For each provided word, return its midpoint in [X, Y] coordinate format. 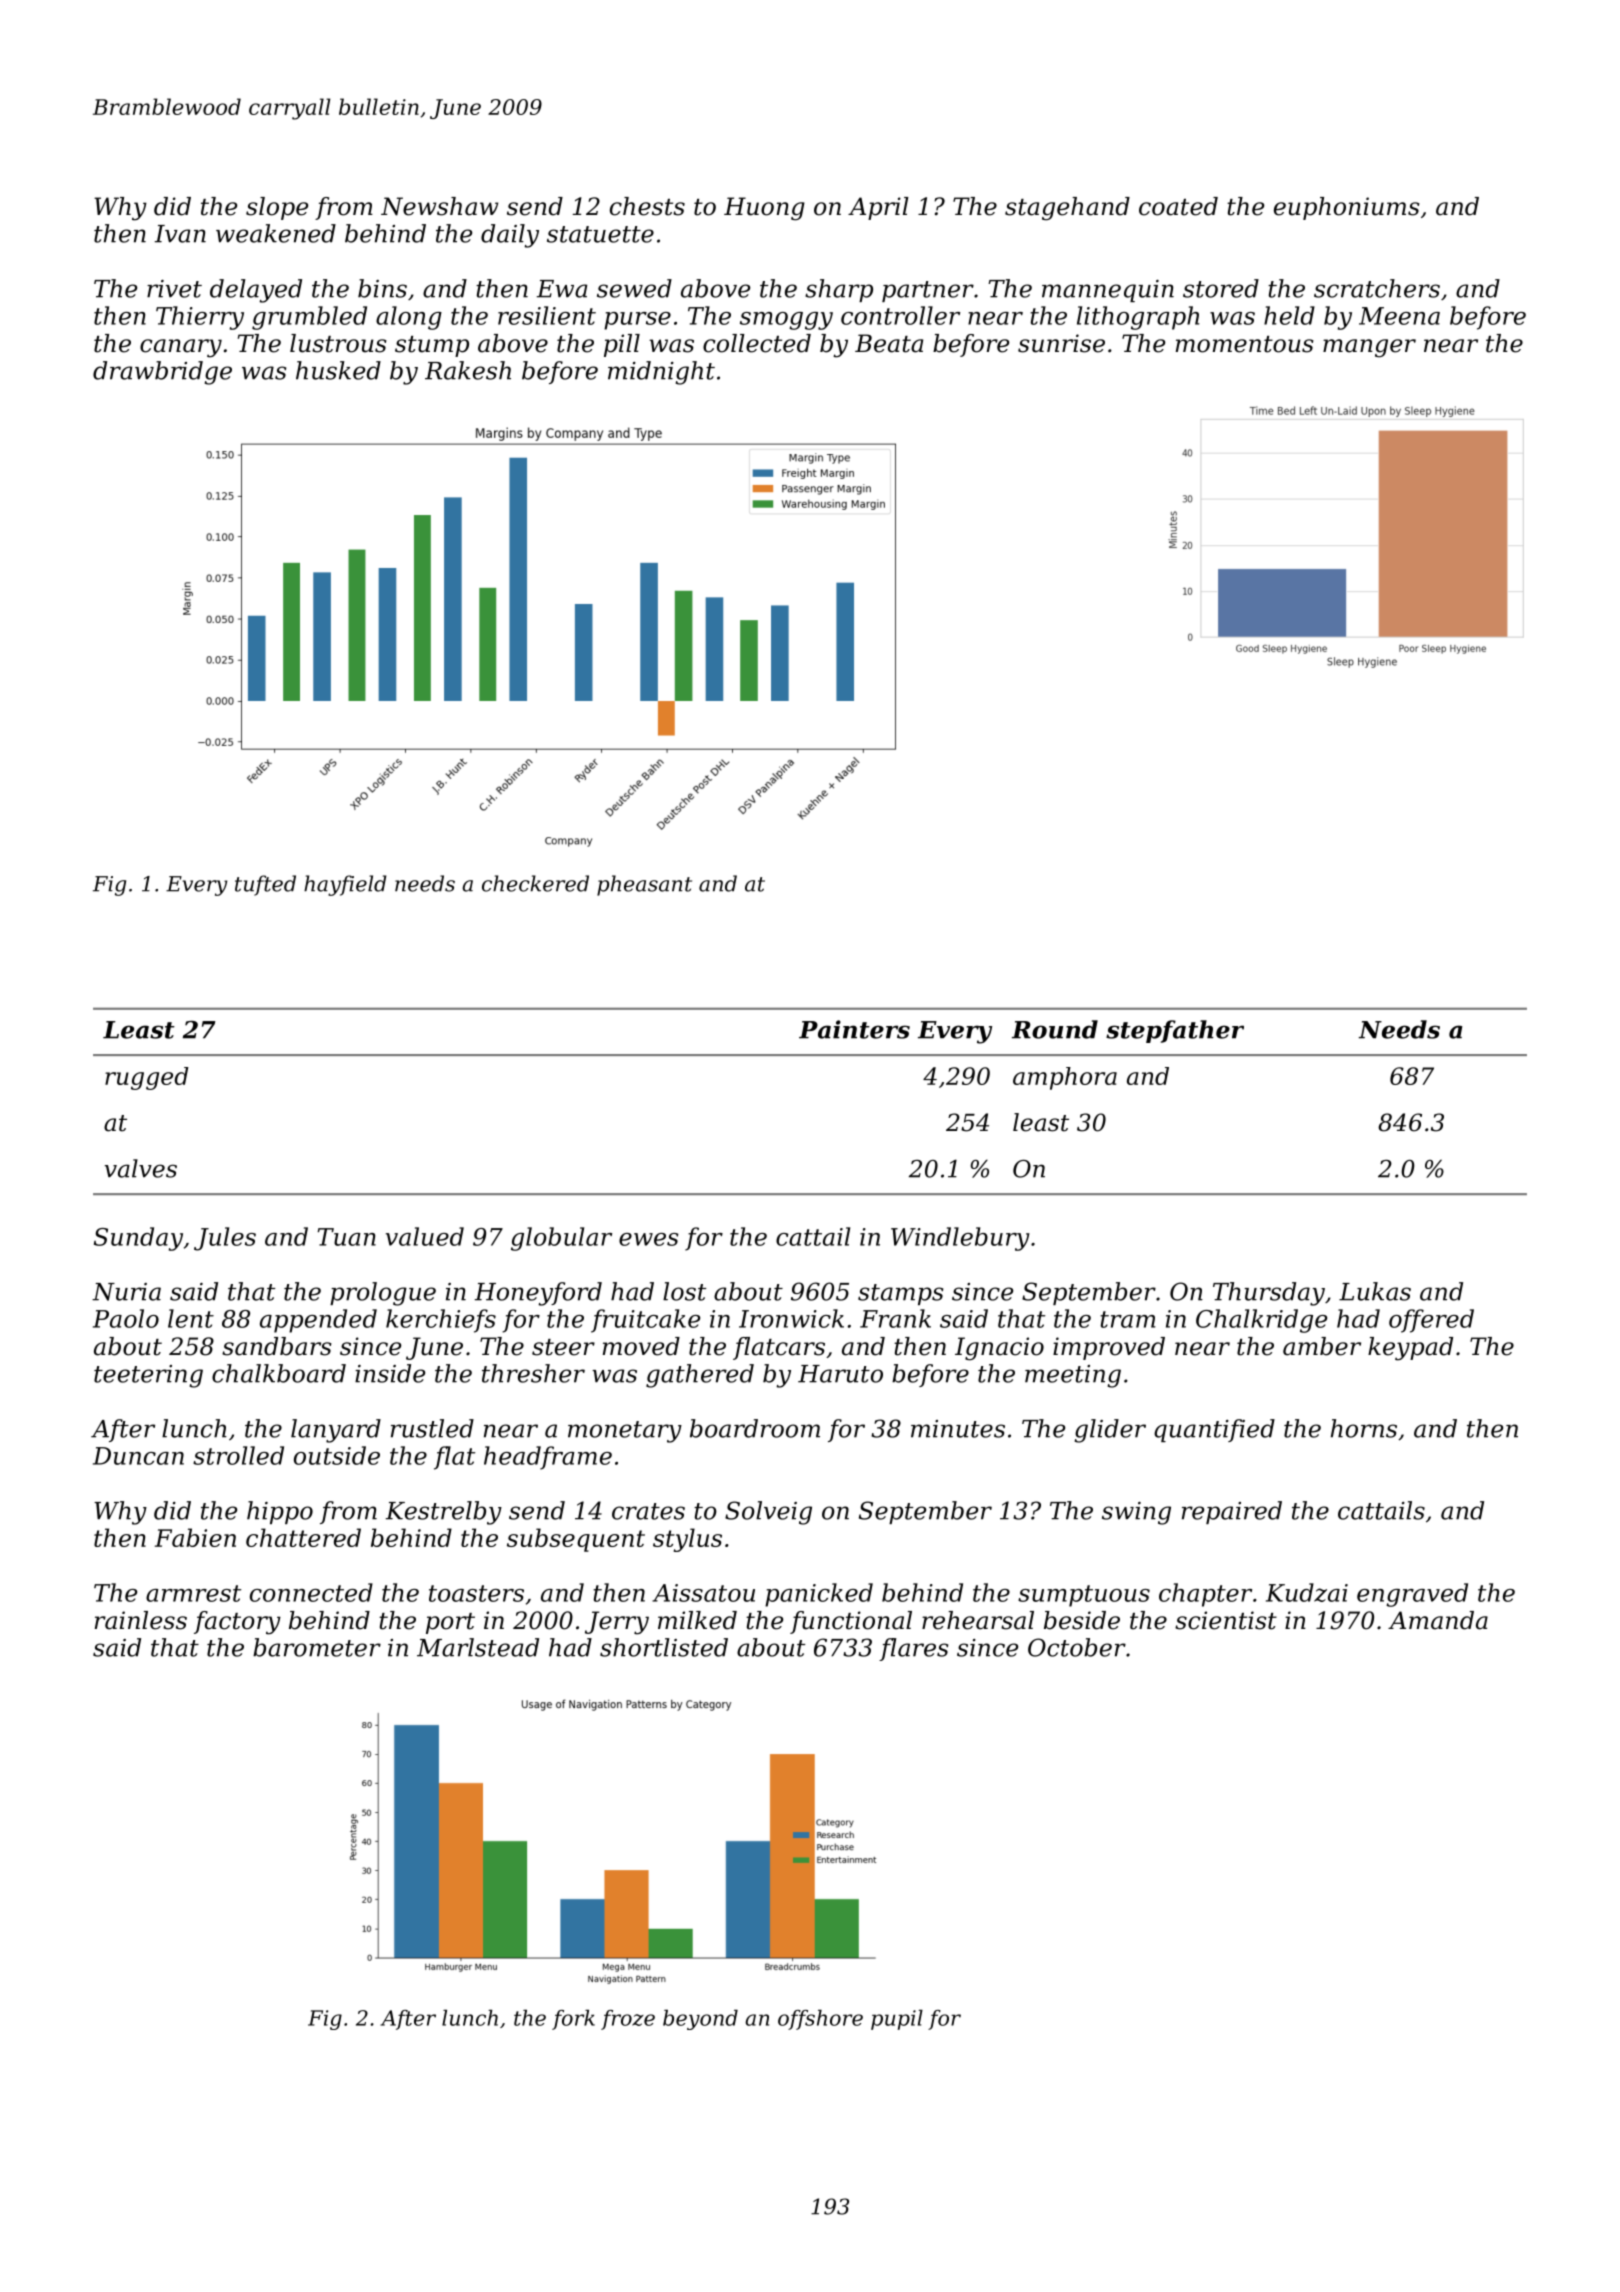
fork [573, 2020]
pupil [897, 2020]
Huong [764, 209]
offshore [820, 2020]
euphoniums [1347, 208]
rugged [147, 1078]
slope [277, 208]
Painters [854, 1029]
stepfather [1175, 1031]
